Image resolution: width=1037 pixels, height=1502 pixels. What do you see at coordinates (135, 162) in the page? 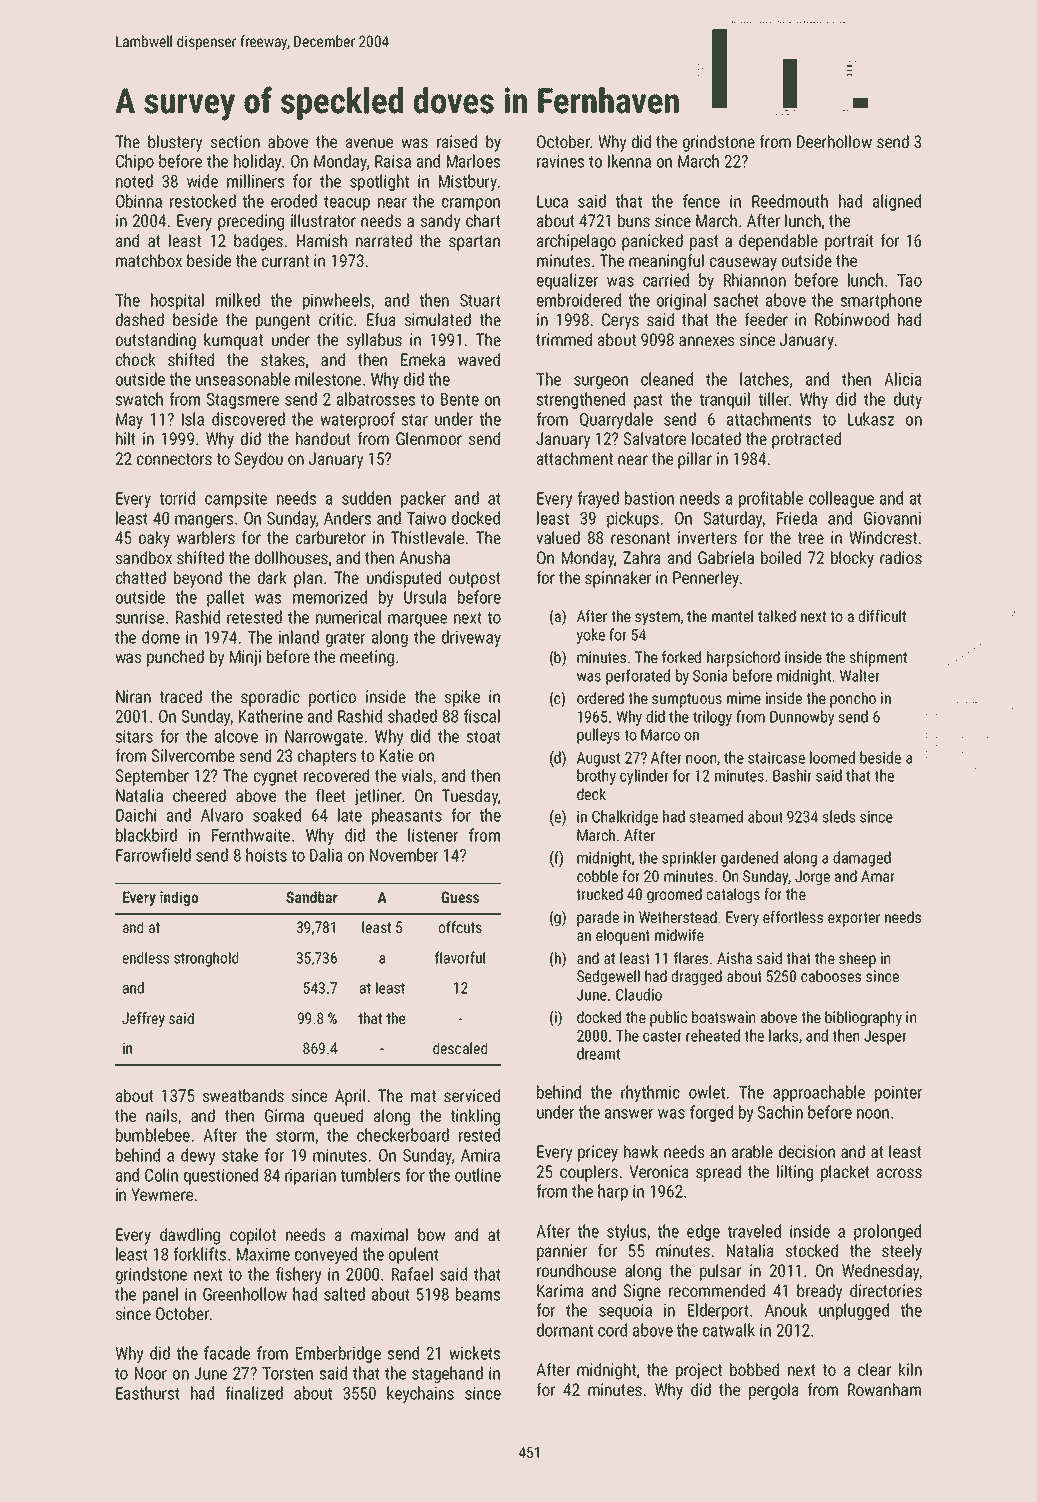
I see `Chipo` at bounding box center [135, 162].
